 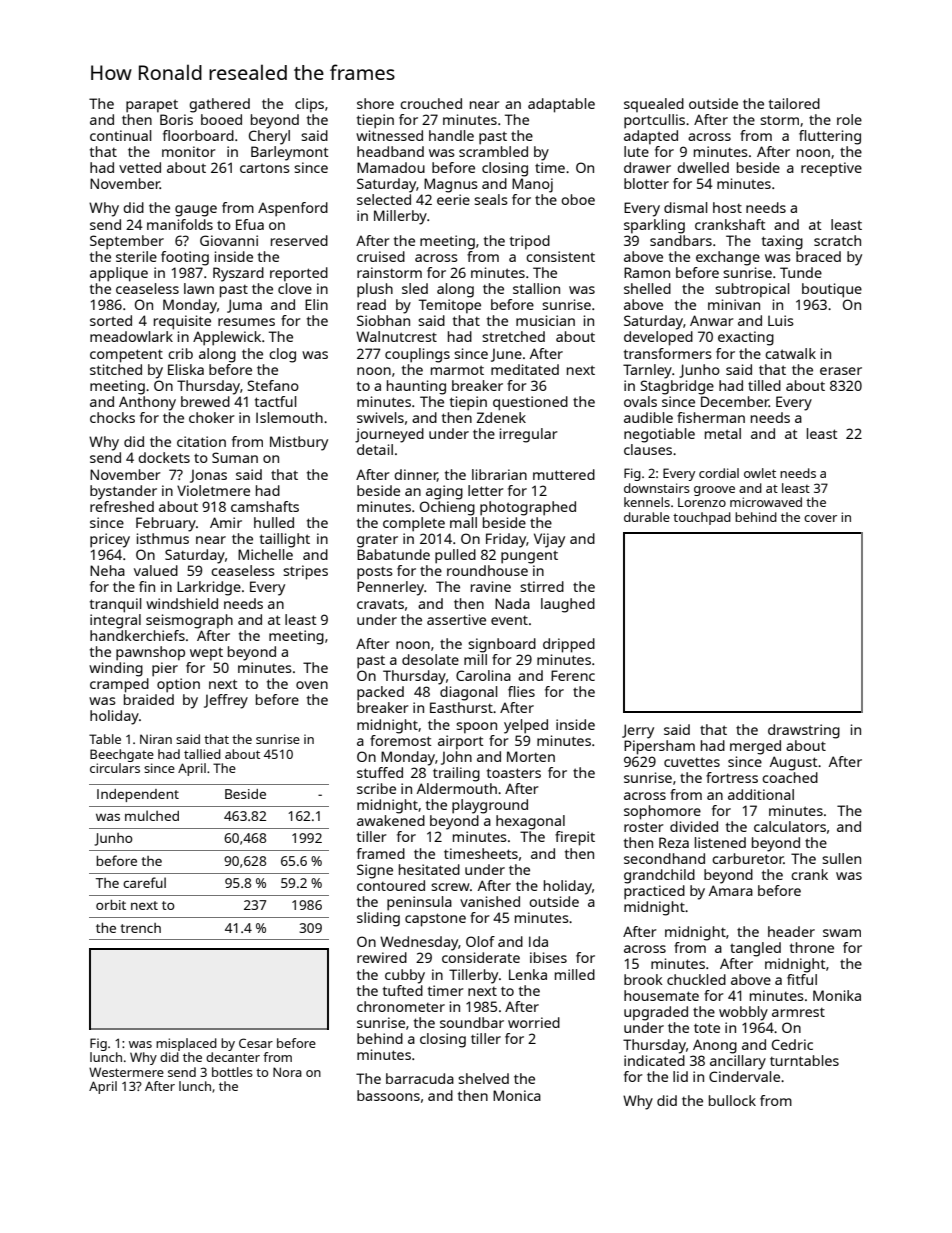 I want to click on portcullis, so click(x=654, y=121).
